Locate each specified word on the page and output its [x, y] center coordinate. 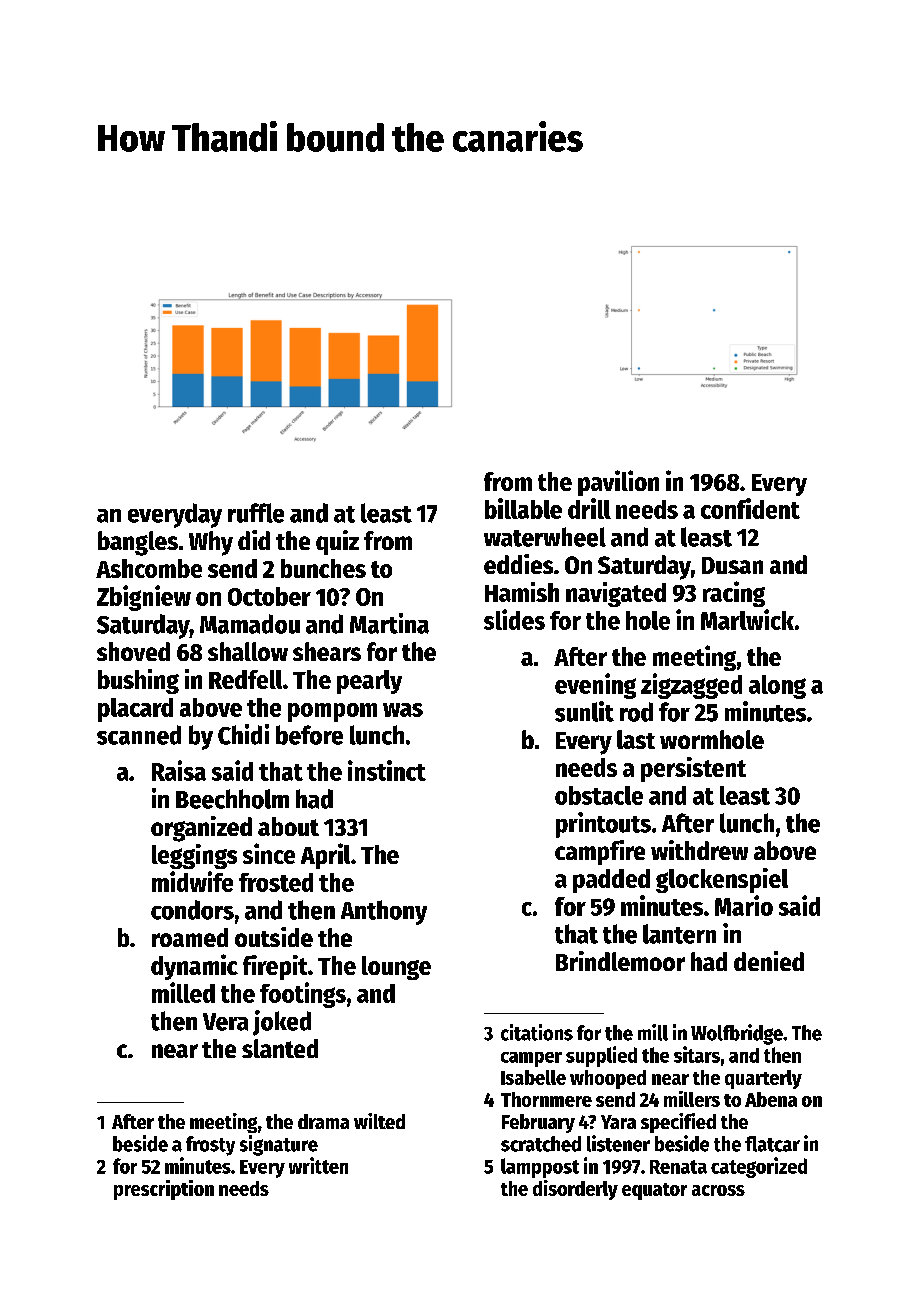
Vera [225, 1022]
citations [537, 1032]
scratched [541, 1144]
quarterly [763, 1079]
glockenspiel [722, 880]
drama [323, 1121]
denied [769, 961]
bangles [138, 543]
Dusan [732, 565]
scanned [139, 735]
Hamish [522, 592]
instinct [387, 770]
